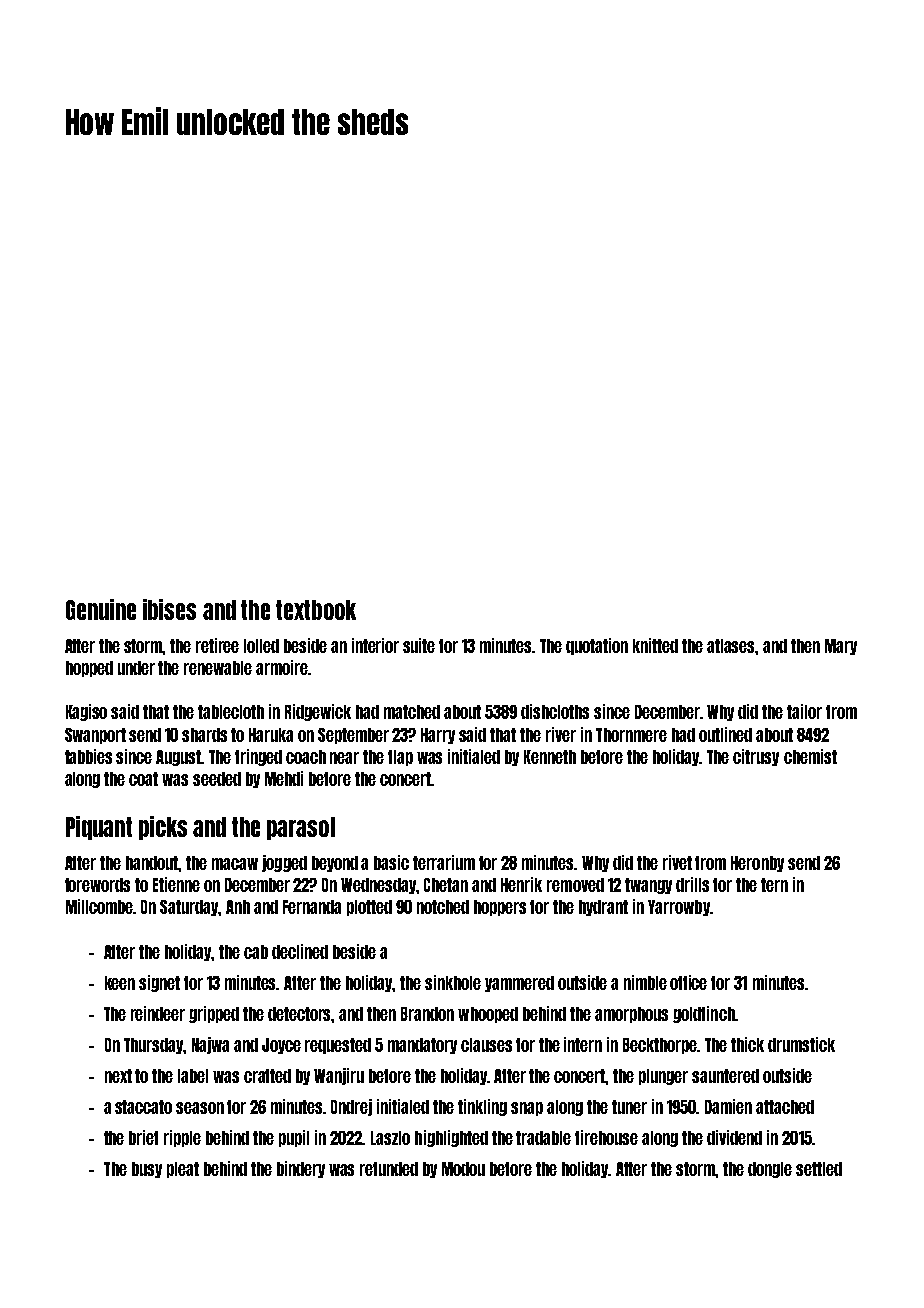  I want to click on quotation, so click(597, 646).
